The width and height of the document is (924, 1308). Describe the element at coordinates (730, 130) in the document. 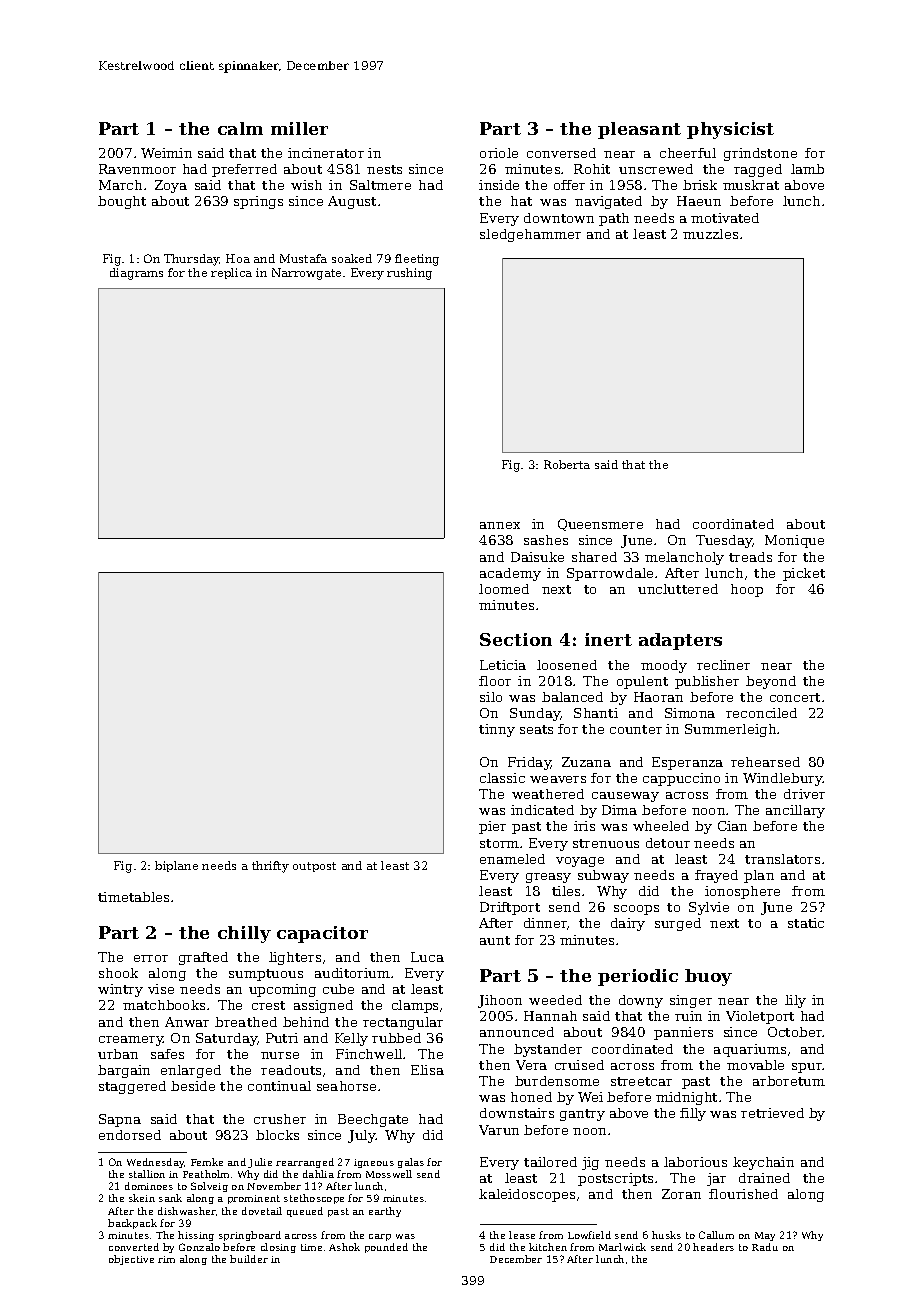

I see `physicist` at that location.
